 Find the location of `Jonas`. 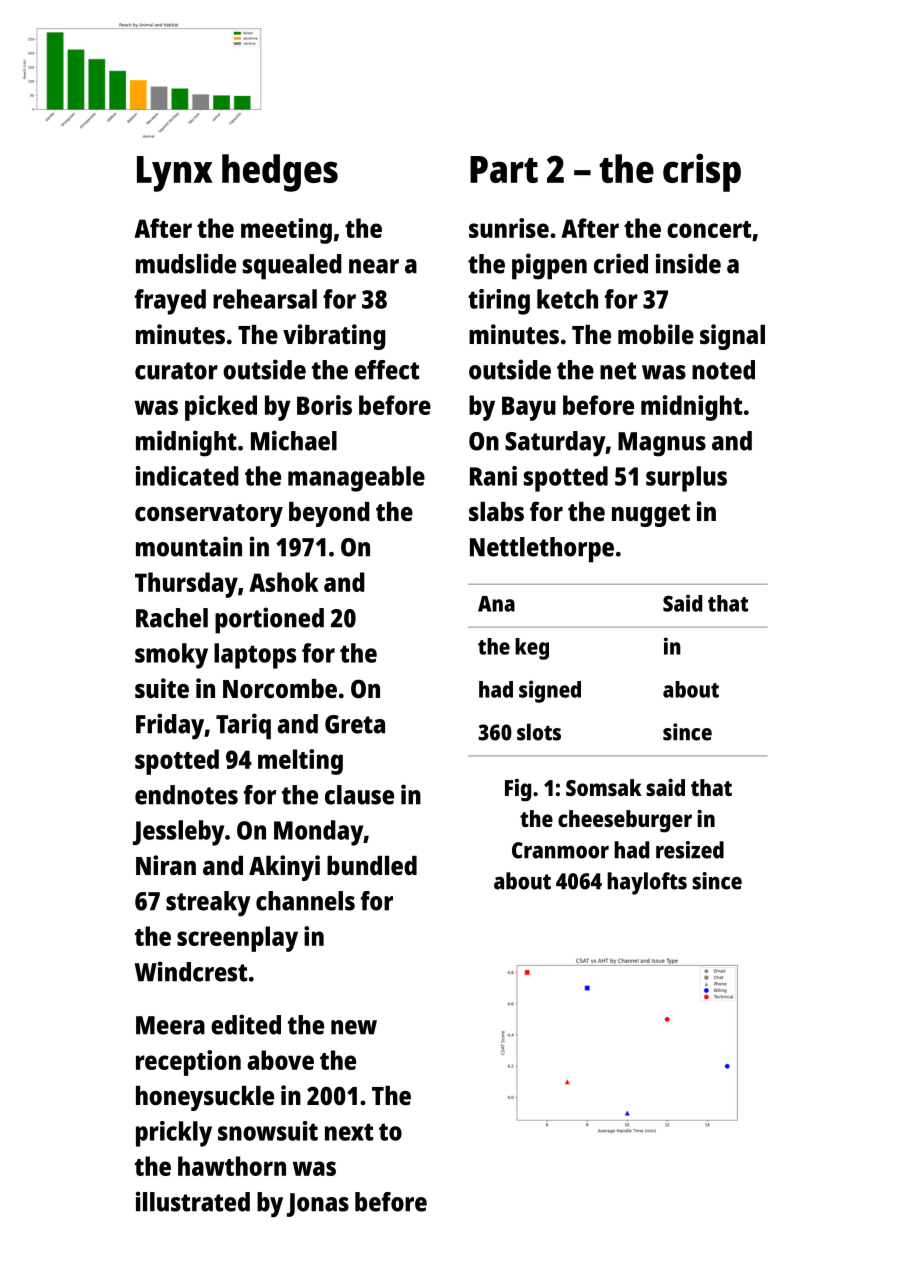

Jonas is located at coordinates (318, 1205).
